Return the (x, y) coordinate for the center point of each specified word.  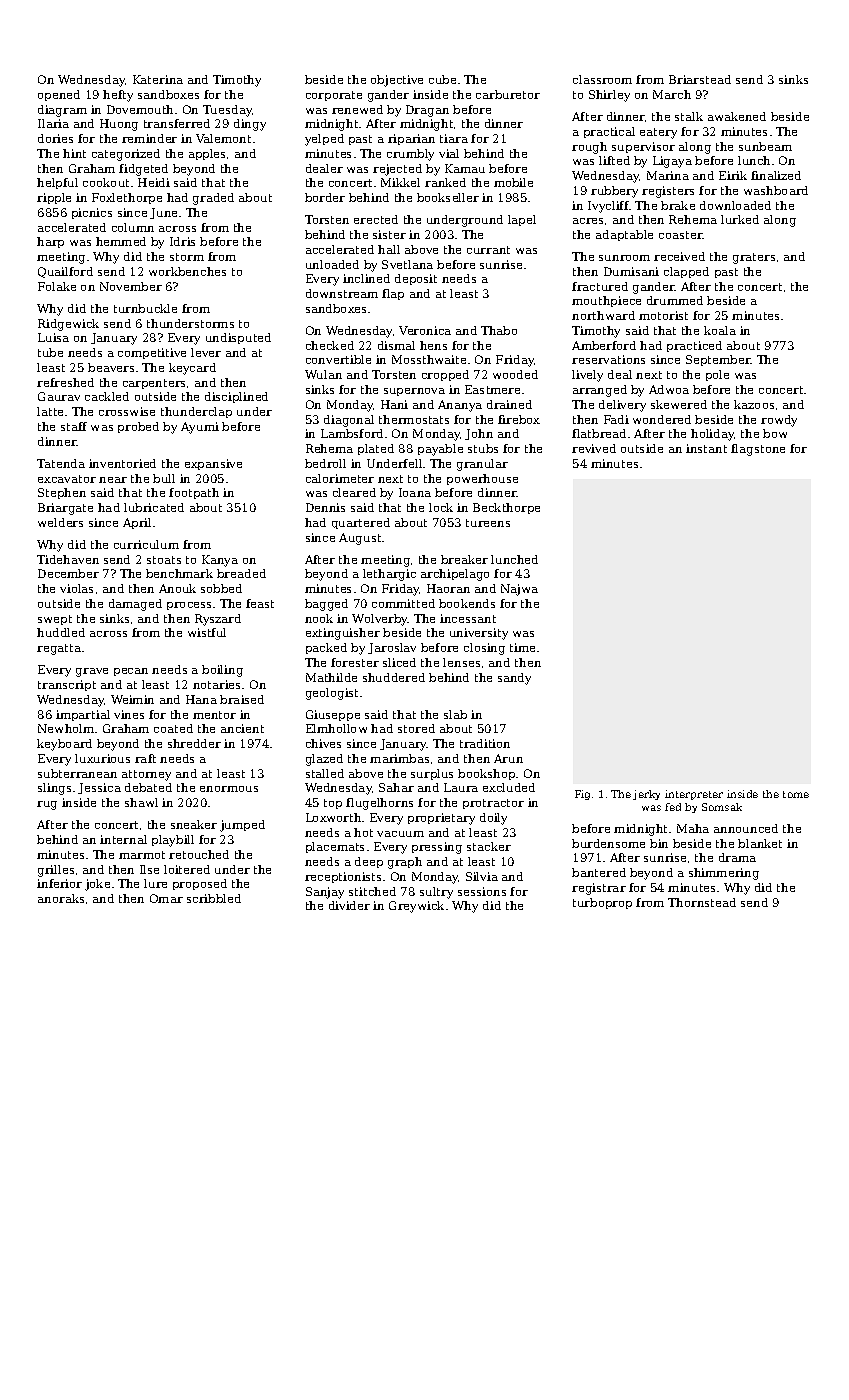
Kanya (220, 561)
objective (397, 81)
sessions (482, 891)
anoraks (61, 898)
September (718, 360)
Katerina (158, 79)
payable (440, 450)
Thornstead (702, 902)
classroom (602, 79)
